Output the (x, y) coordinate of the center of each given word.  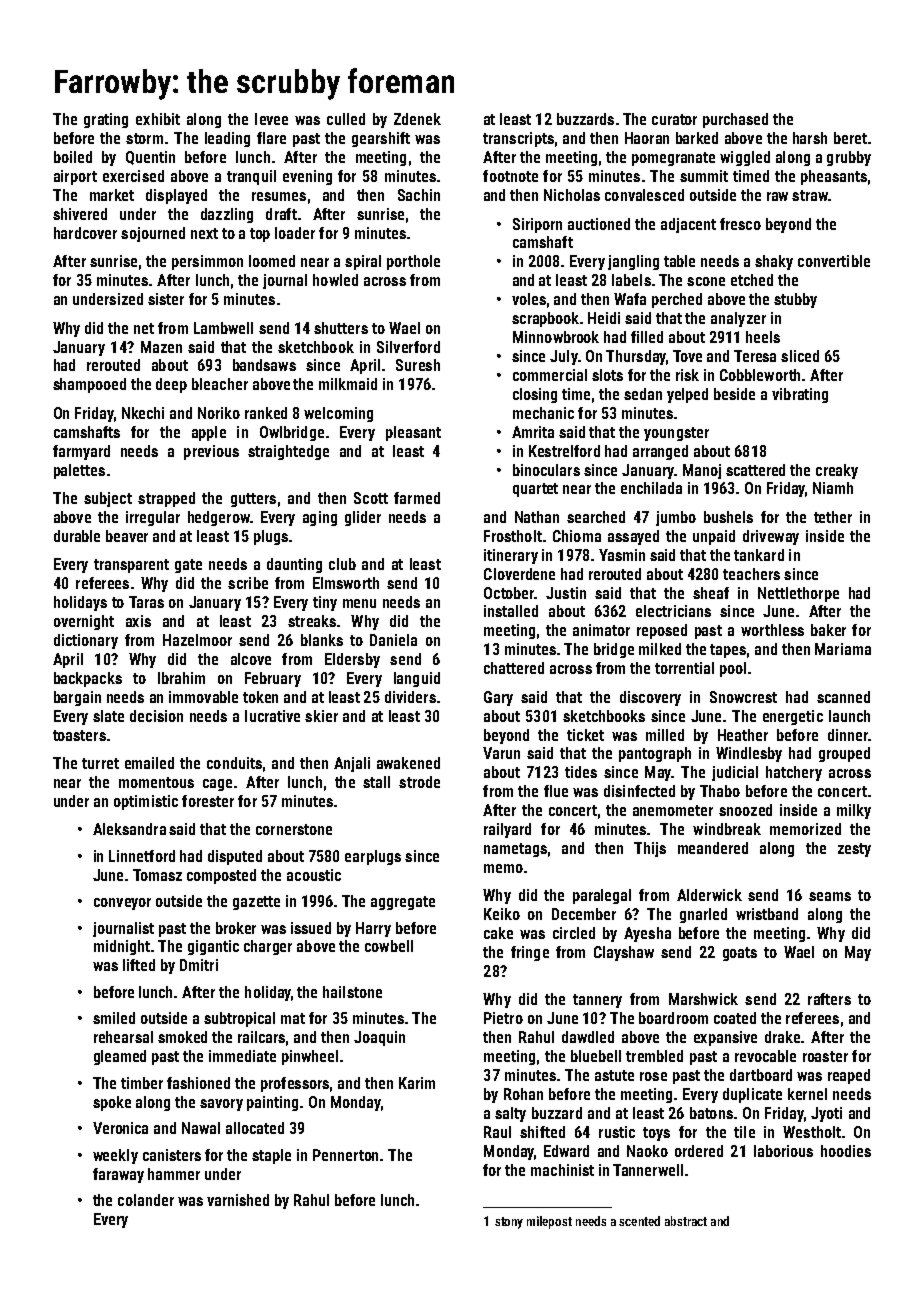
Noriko (219, 413)
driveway (771, 537)
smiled (114, 1018)
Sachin (419, 195)
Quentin (150, 158)
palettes (79, 471)
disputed (235, 857)
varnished (238, 1200)
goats (740, 954)
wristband (767, 914)
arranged (660, 452)
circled (574, 933)
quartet (535, 490)
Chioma (577, 536)
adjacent (688, 225)
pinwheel (310, 1057)
